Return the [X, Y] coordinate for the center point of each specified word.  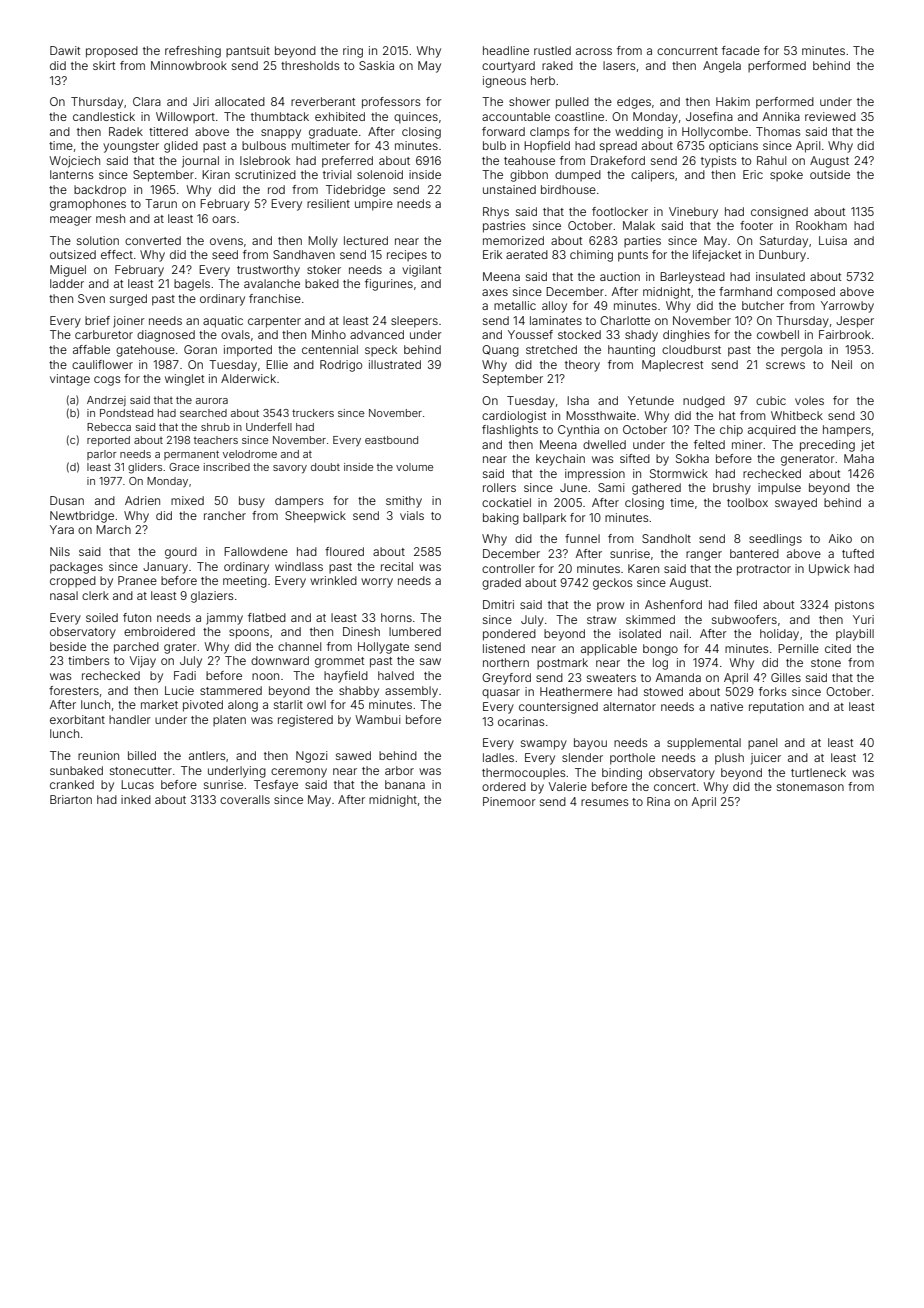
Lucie [179, 690]
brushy [732, 489]
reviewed [830, 116]
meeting [245, 582]
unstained [509, 189]
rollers [499, 487]
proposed [112, 52]
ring [353, 52]
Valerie [568, 786]
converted [153, 240]
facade [741, 50]
